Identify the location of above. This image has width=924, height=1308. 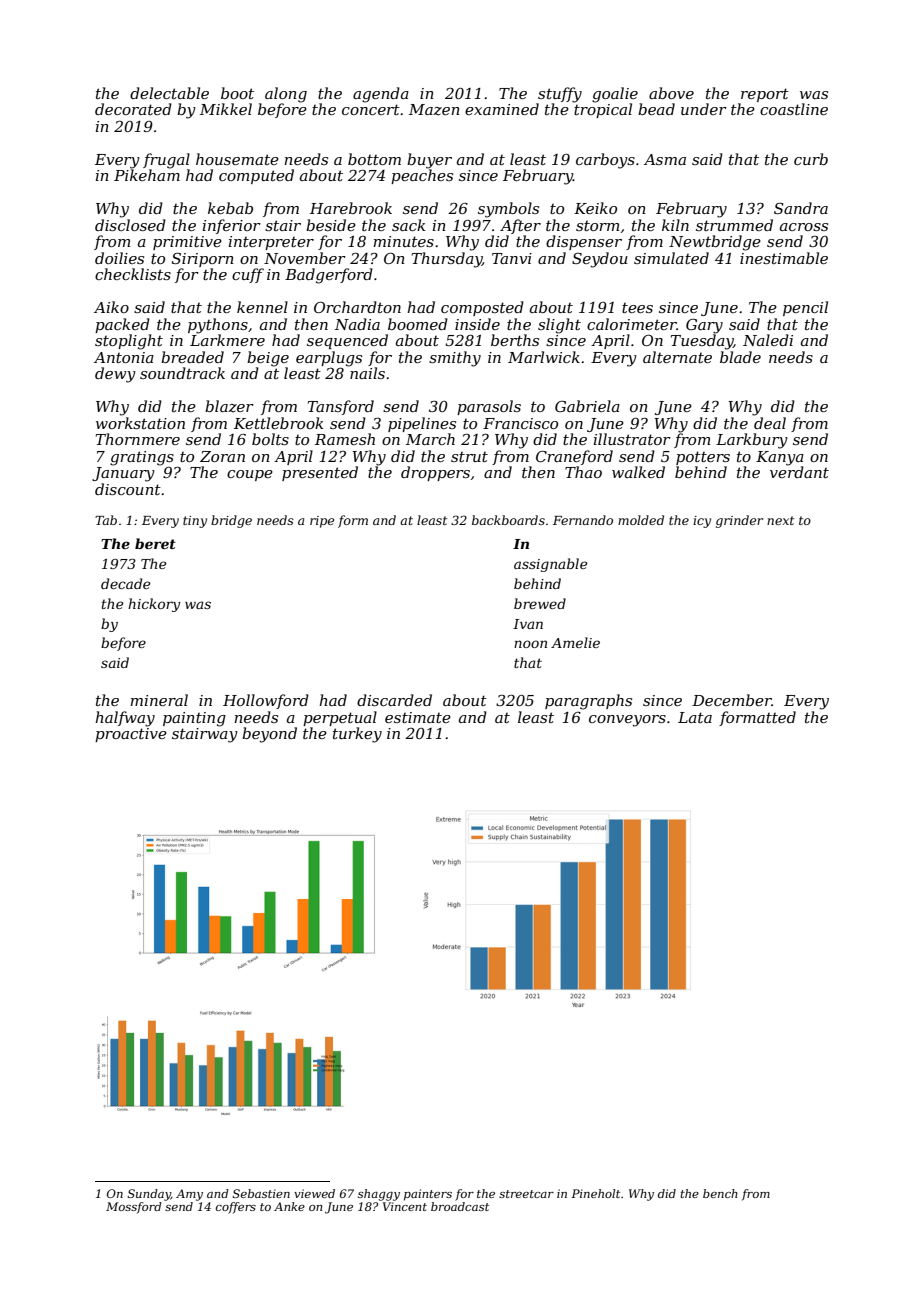
(671, 93).
